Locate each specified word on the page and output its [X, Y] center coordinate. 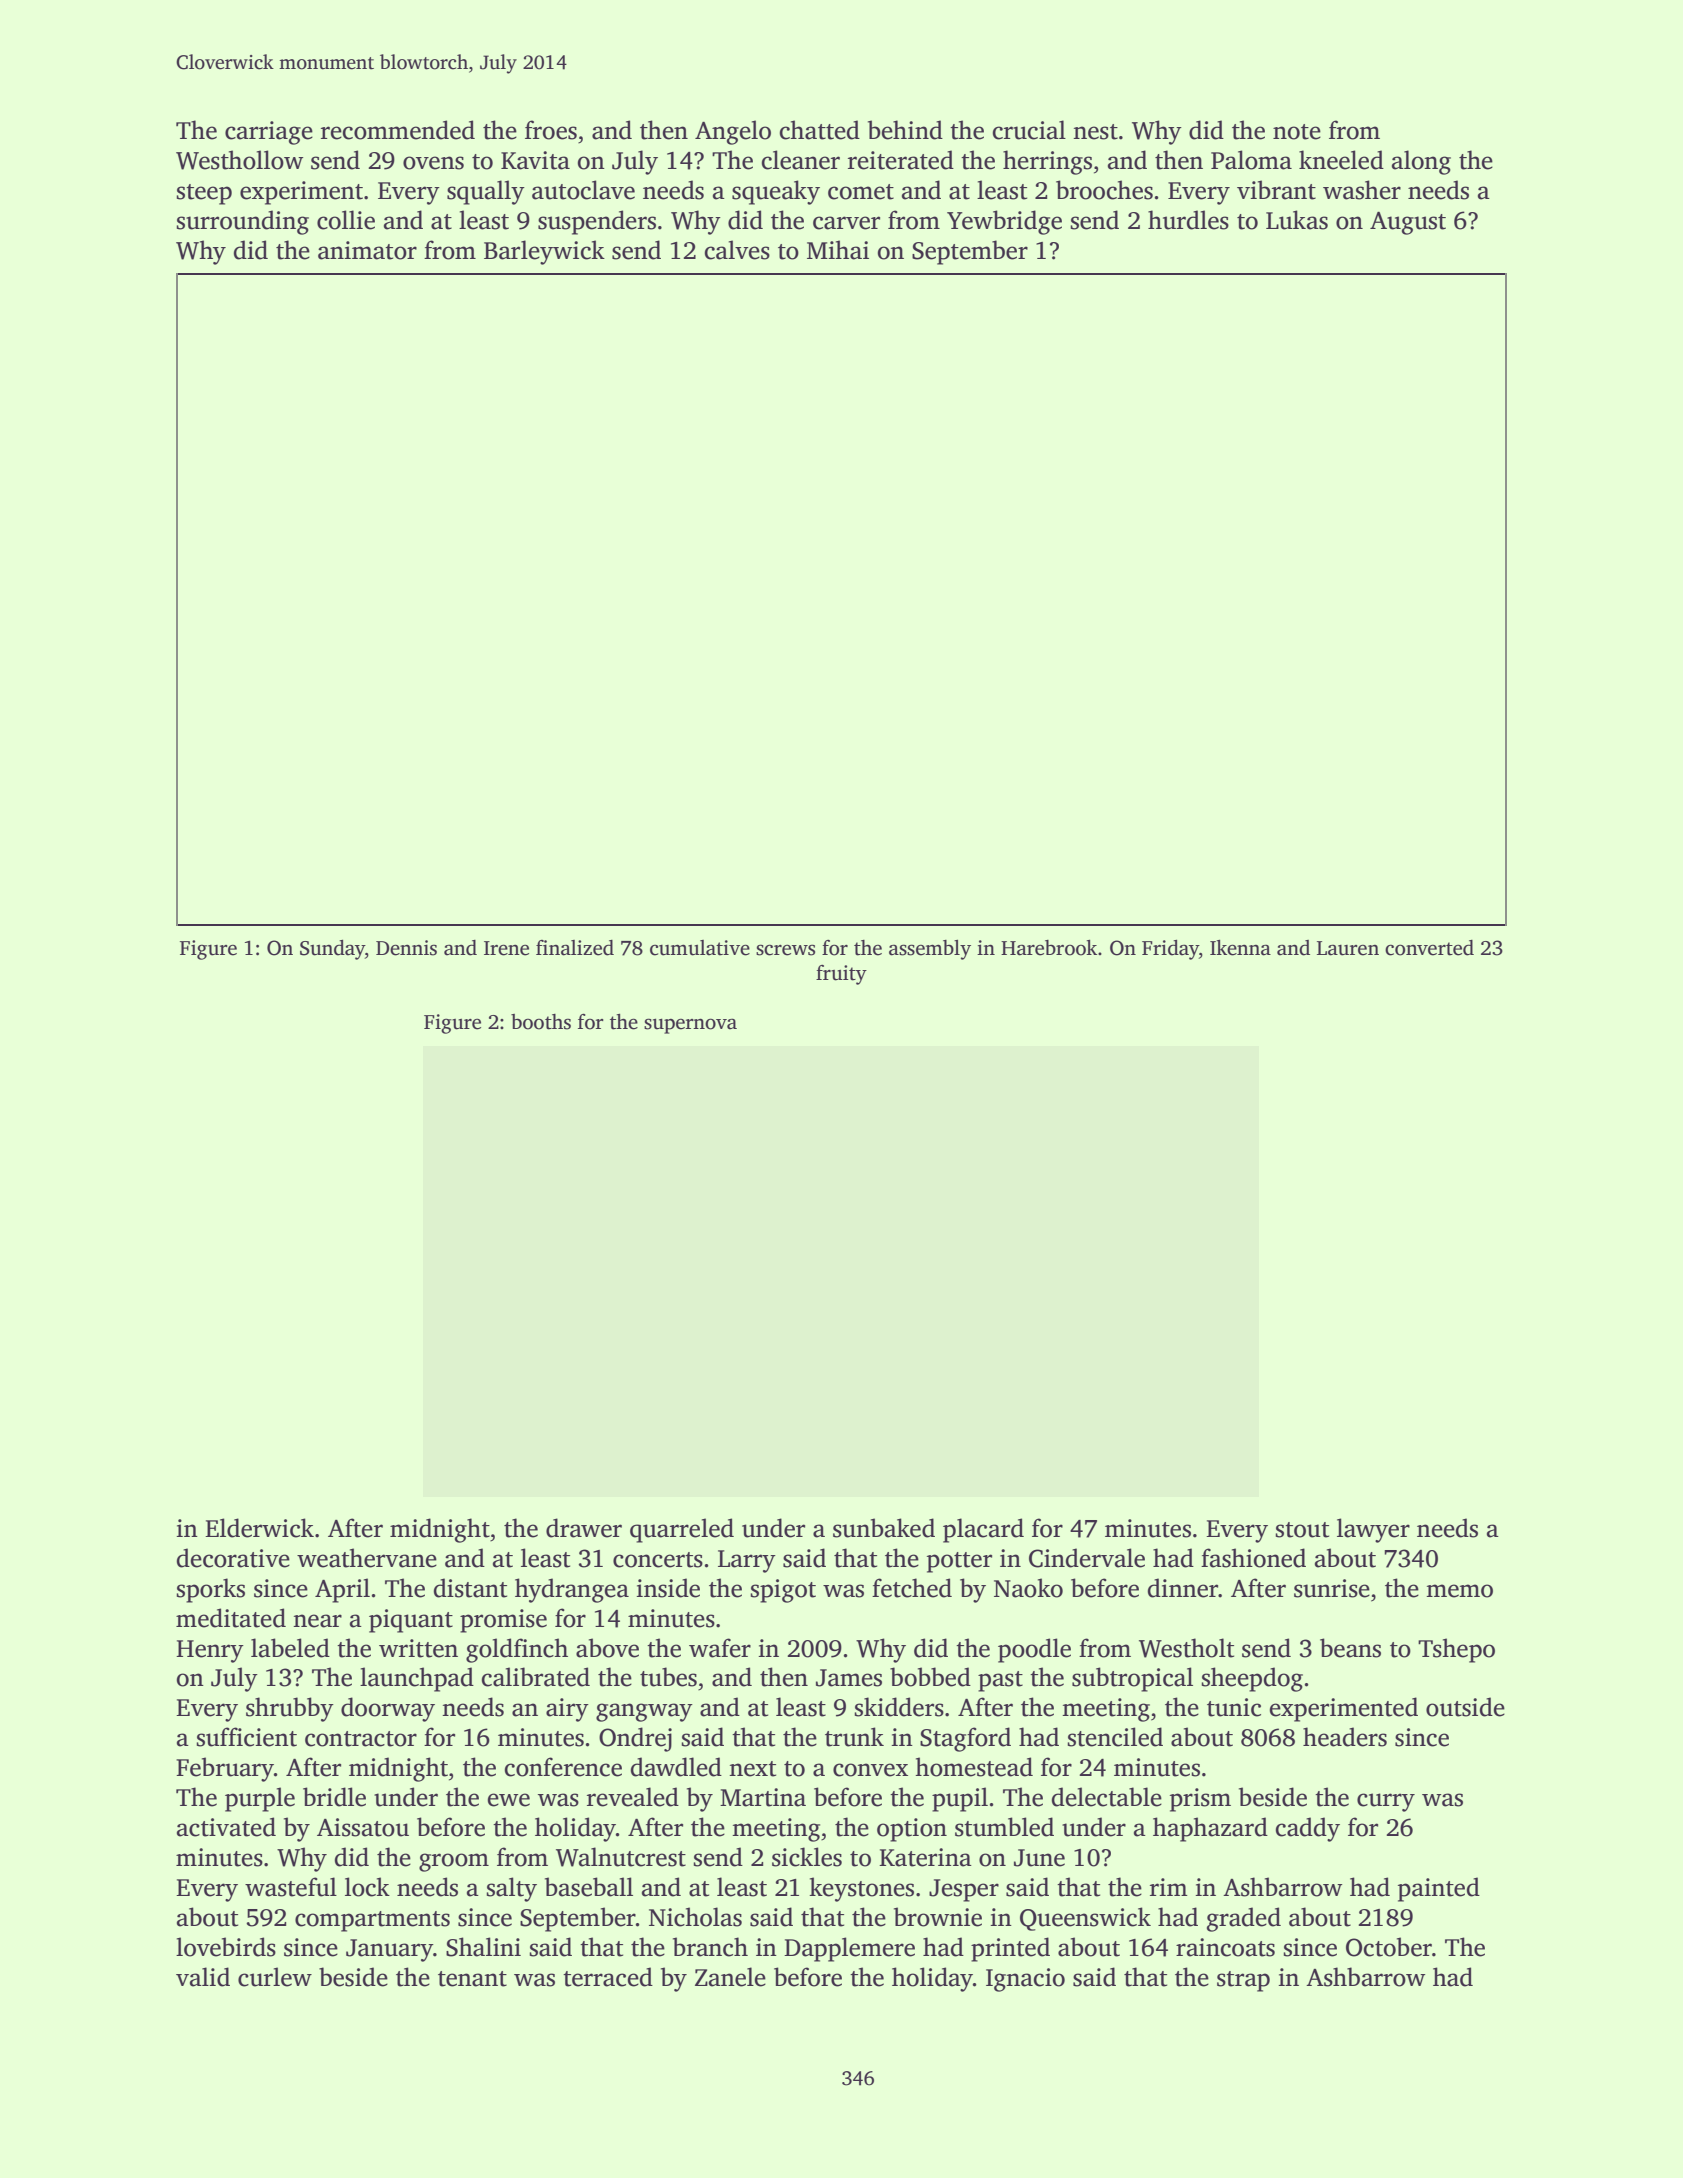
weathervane [367, 1558]
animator [367, 250]
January [389, 1950]
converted [1429, 948]
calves [737, 250]
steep [204, 194]
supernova [690, 1026]
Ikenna [1240, 948]
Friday [1170, 950]
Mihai [838, 250]
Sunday [332, 950]
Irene [506, 948]
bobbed [930, 1677]
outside [1465, 1707]
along [1421, 162]
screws [785, 950]
